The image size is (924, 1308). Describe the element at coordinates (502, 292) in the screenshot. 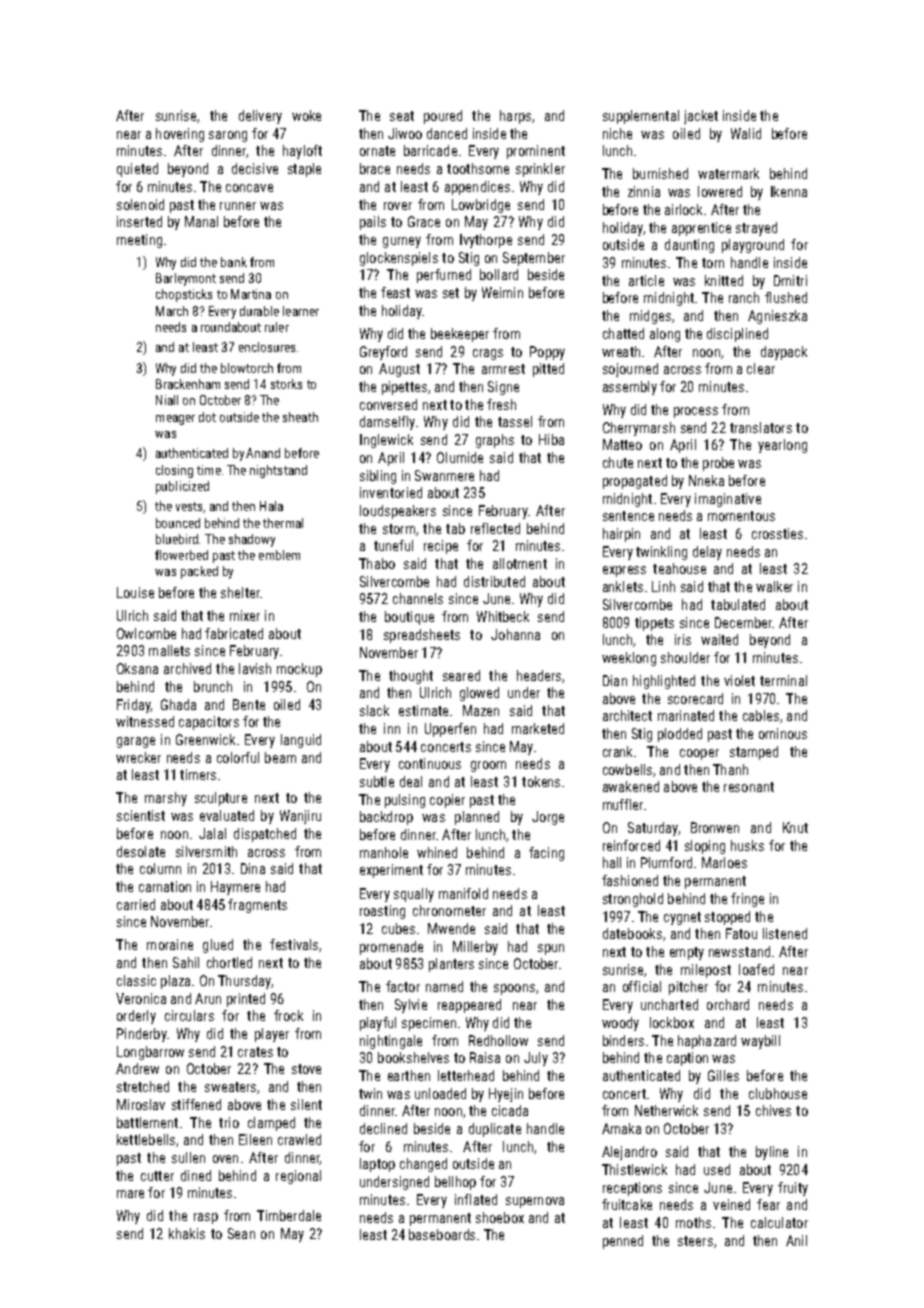

I see `Weimin` at that location.
